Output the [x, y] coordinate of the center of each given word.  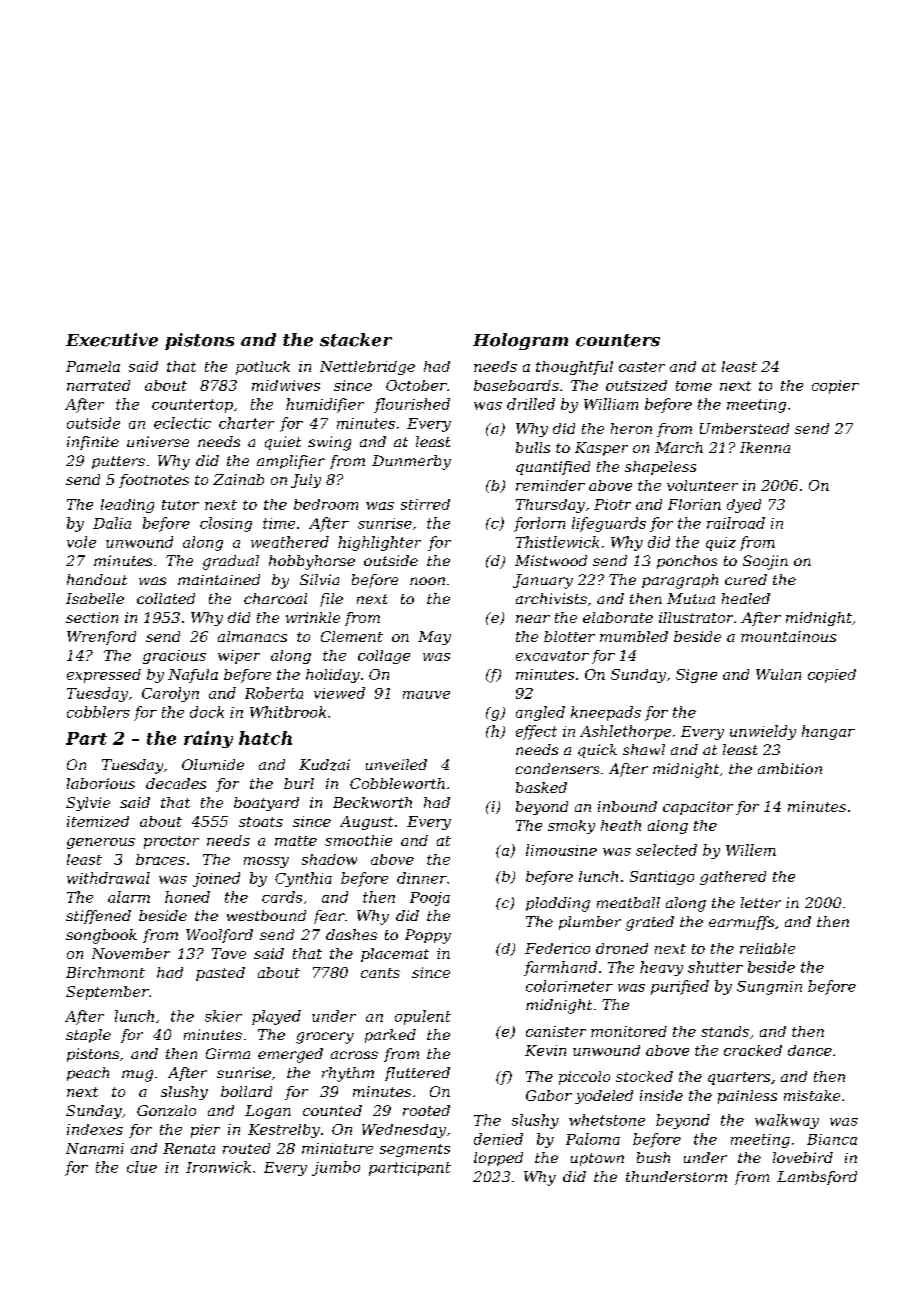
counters [618, 340]
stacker [356, 340]
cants [380, 973]
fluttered [417, 1074]
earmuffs [741, 923]
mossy [266, 862]
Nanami [95, 1148]
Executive [112, 340]
